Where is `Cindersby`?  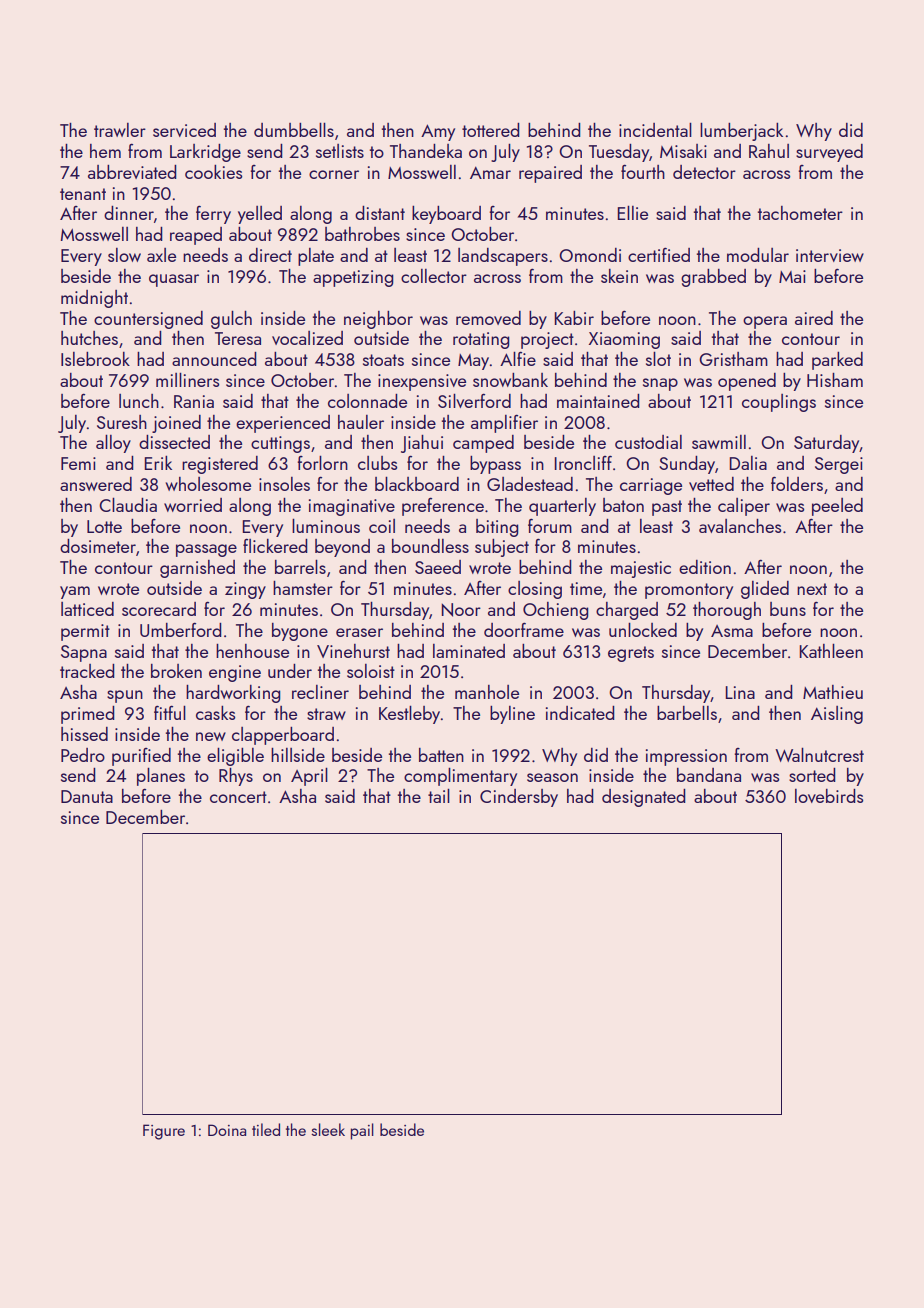
Cindersby is located at coordinates (519, 798).
